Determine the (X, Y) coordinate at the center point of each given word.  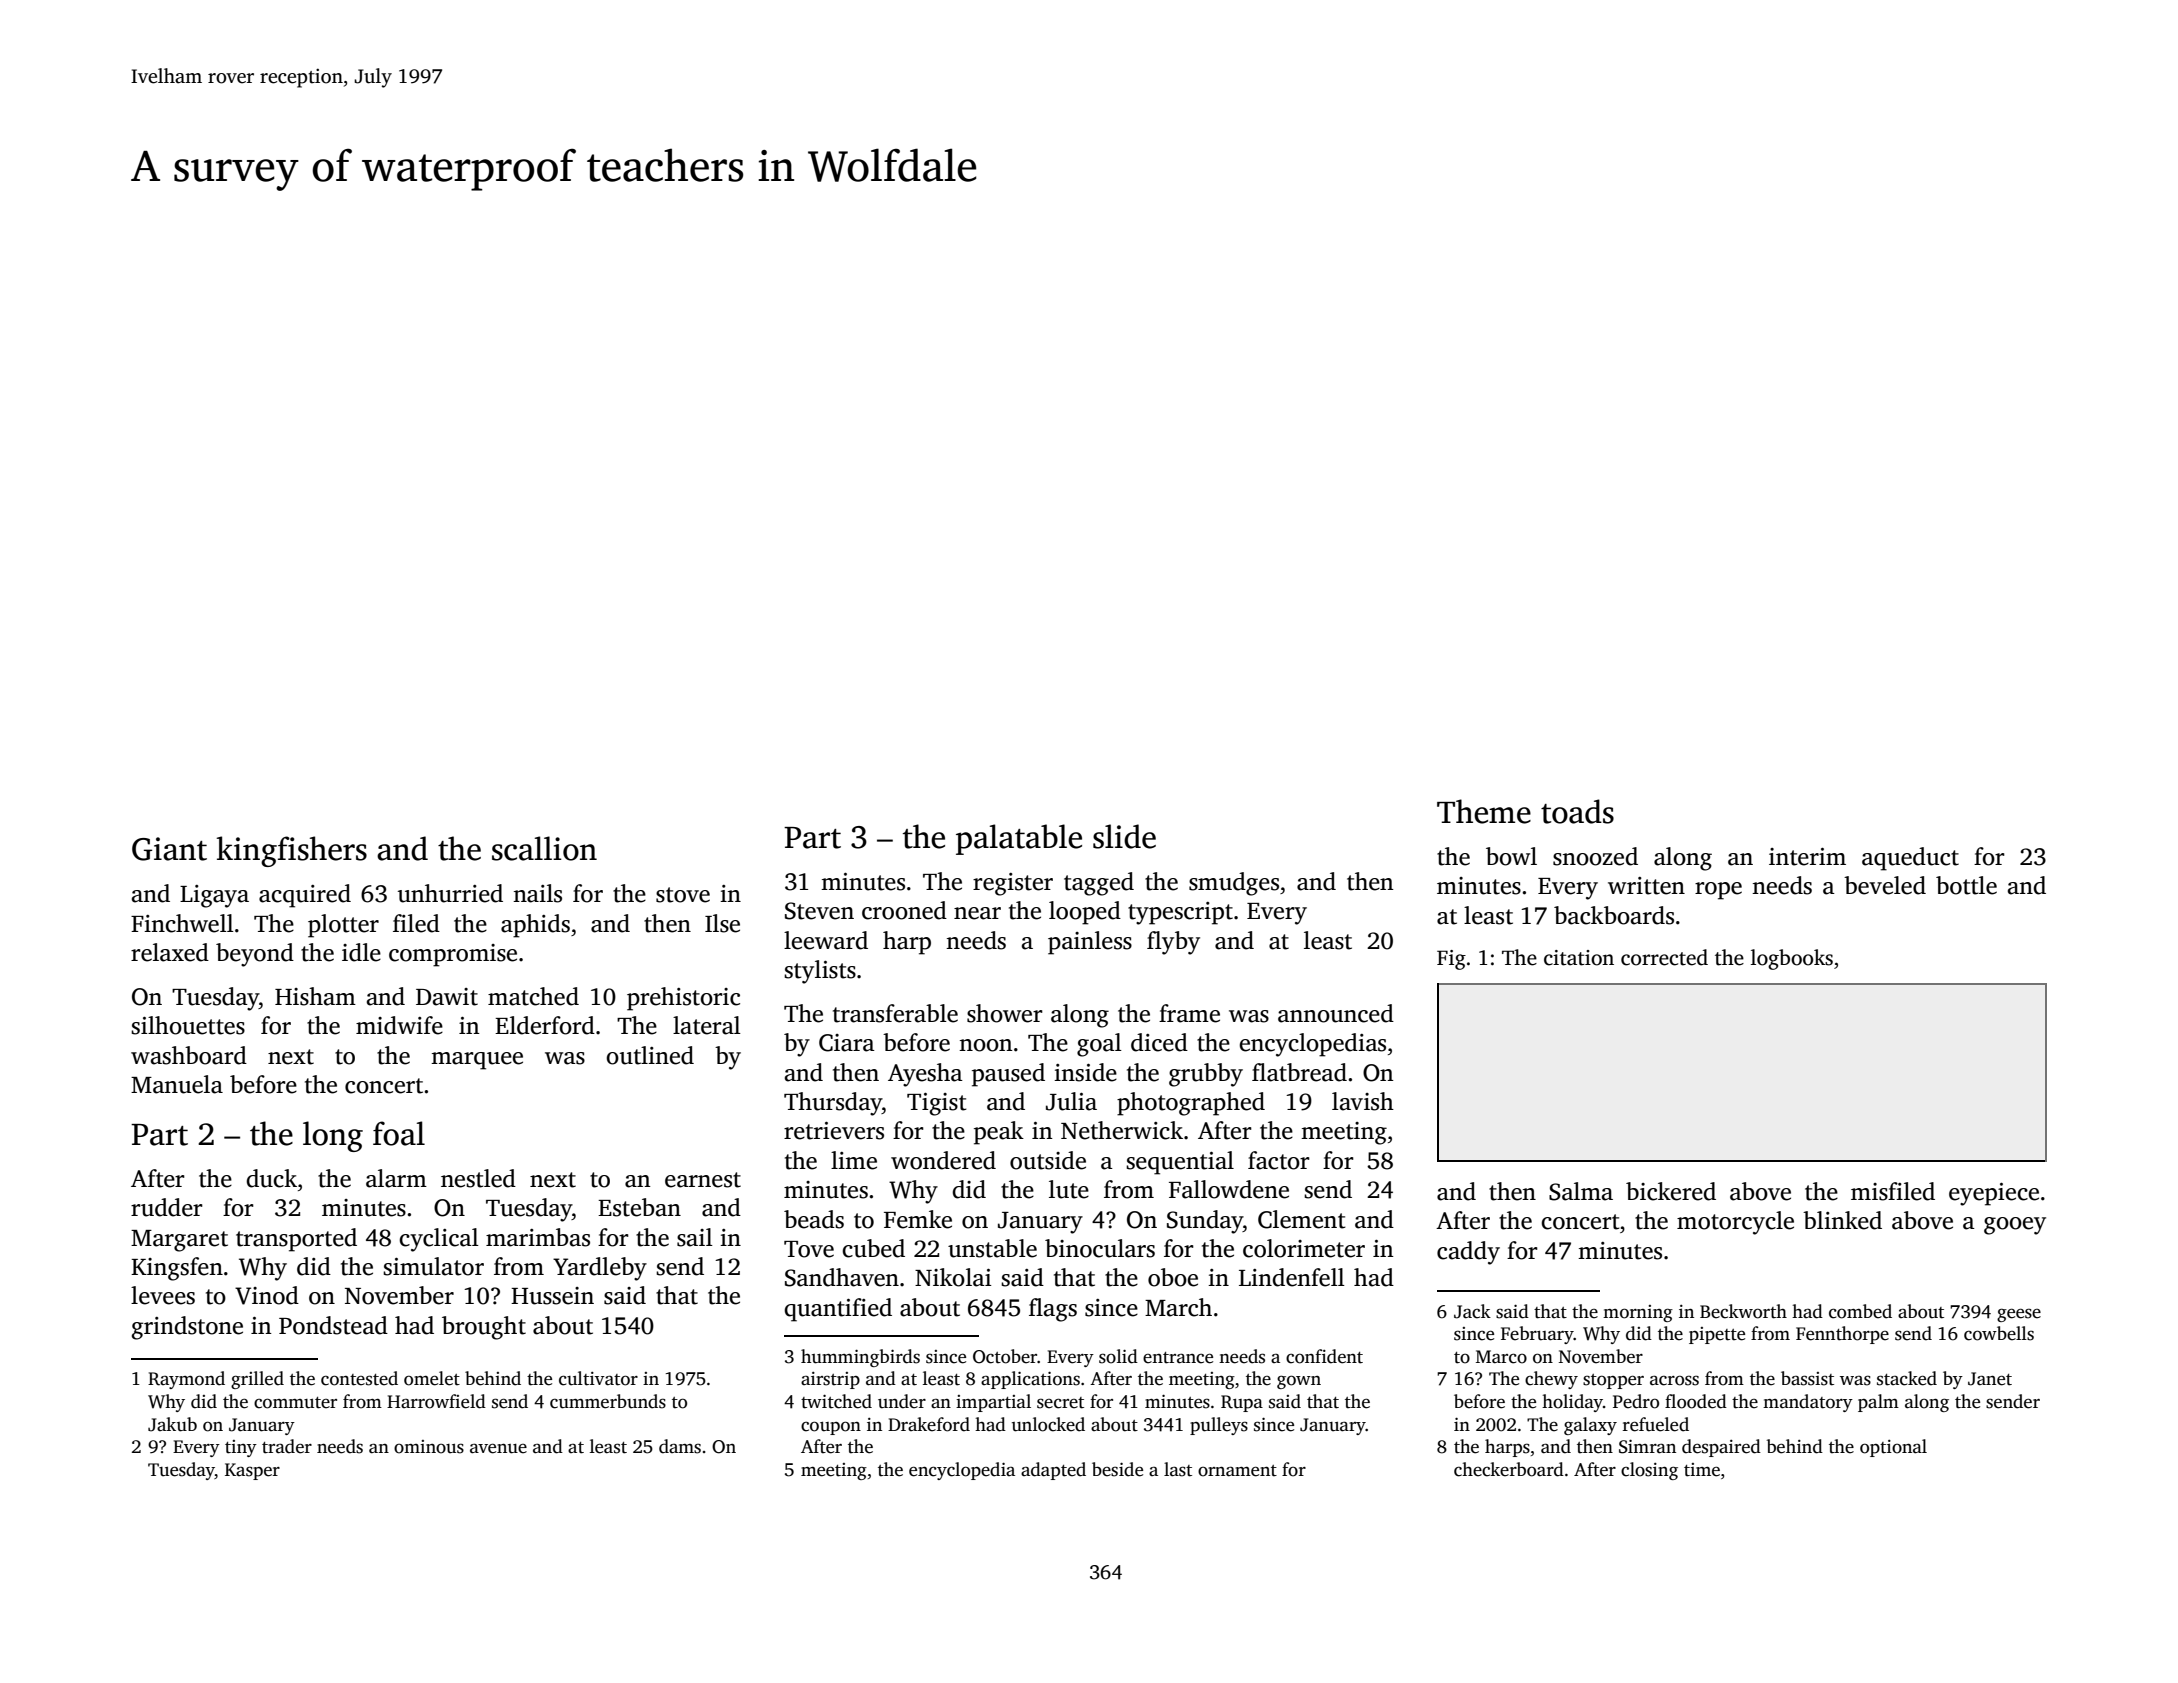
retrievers (834, 1131)
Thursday (833, 1104)
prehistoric (683, 999)
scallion (544, 848)
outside (1048, 1160)
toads (1577, 811)
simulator (433, 1266)
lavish (1363, 1101)
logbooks (1792, 959)
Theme (1484, 811)
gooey (2015, 1226)
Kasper (252, 1471)
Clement (1302, 1219)
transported (296, 1240)
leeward (826, 940)
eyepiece (1994, 1194)
